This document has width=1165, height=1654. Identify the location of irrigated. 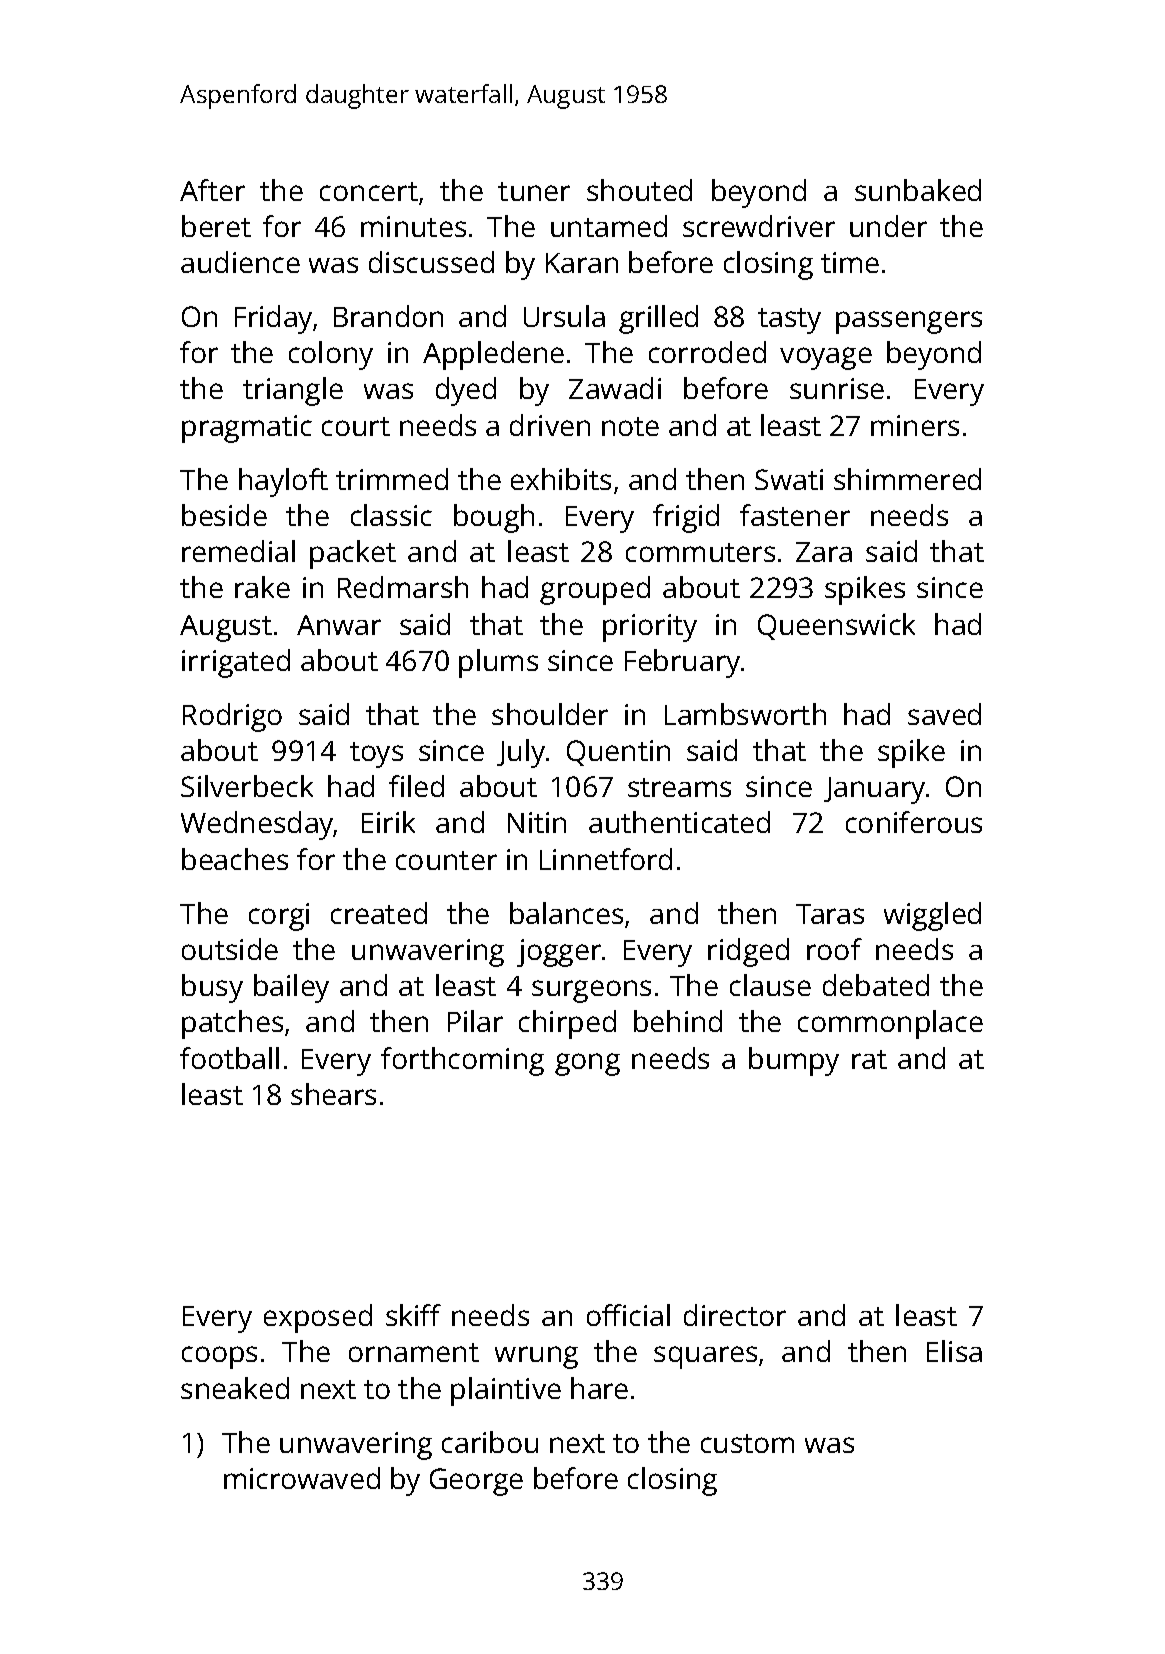
(236, 663).
